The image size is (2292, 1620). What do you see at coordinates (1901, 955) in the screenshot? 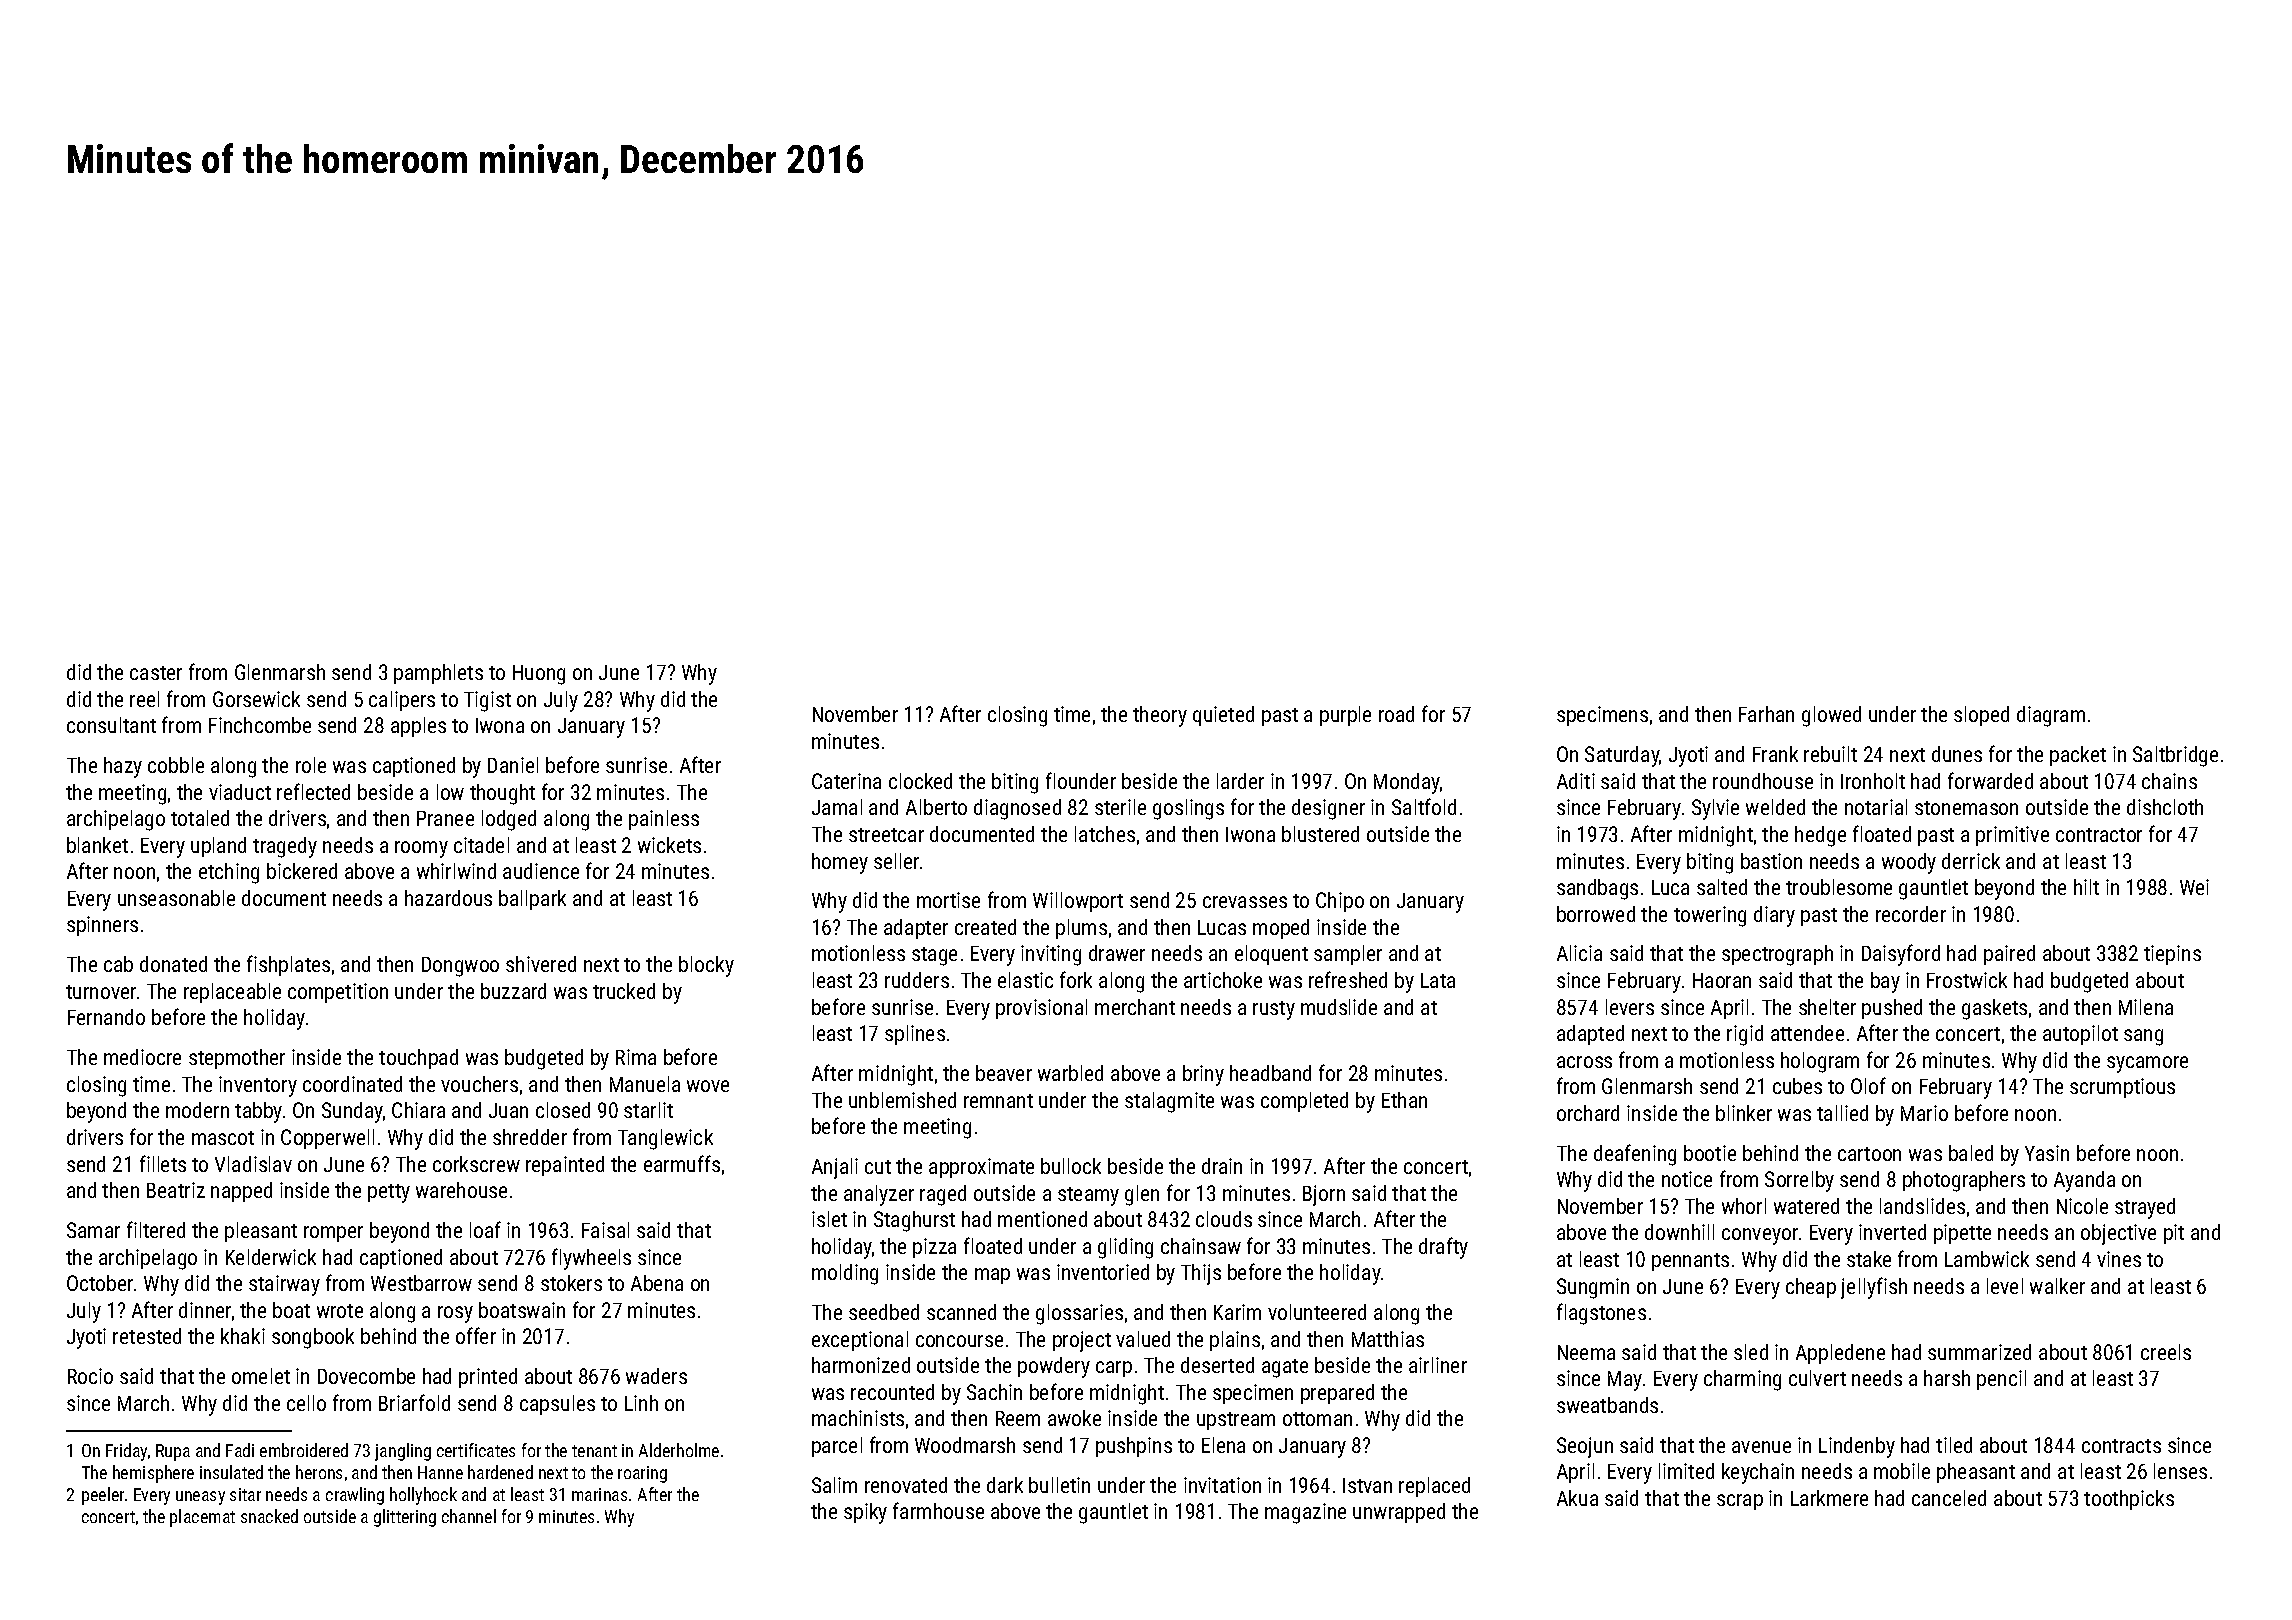
I see `Daisyford` at bounding box center [1901, 955].
